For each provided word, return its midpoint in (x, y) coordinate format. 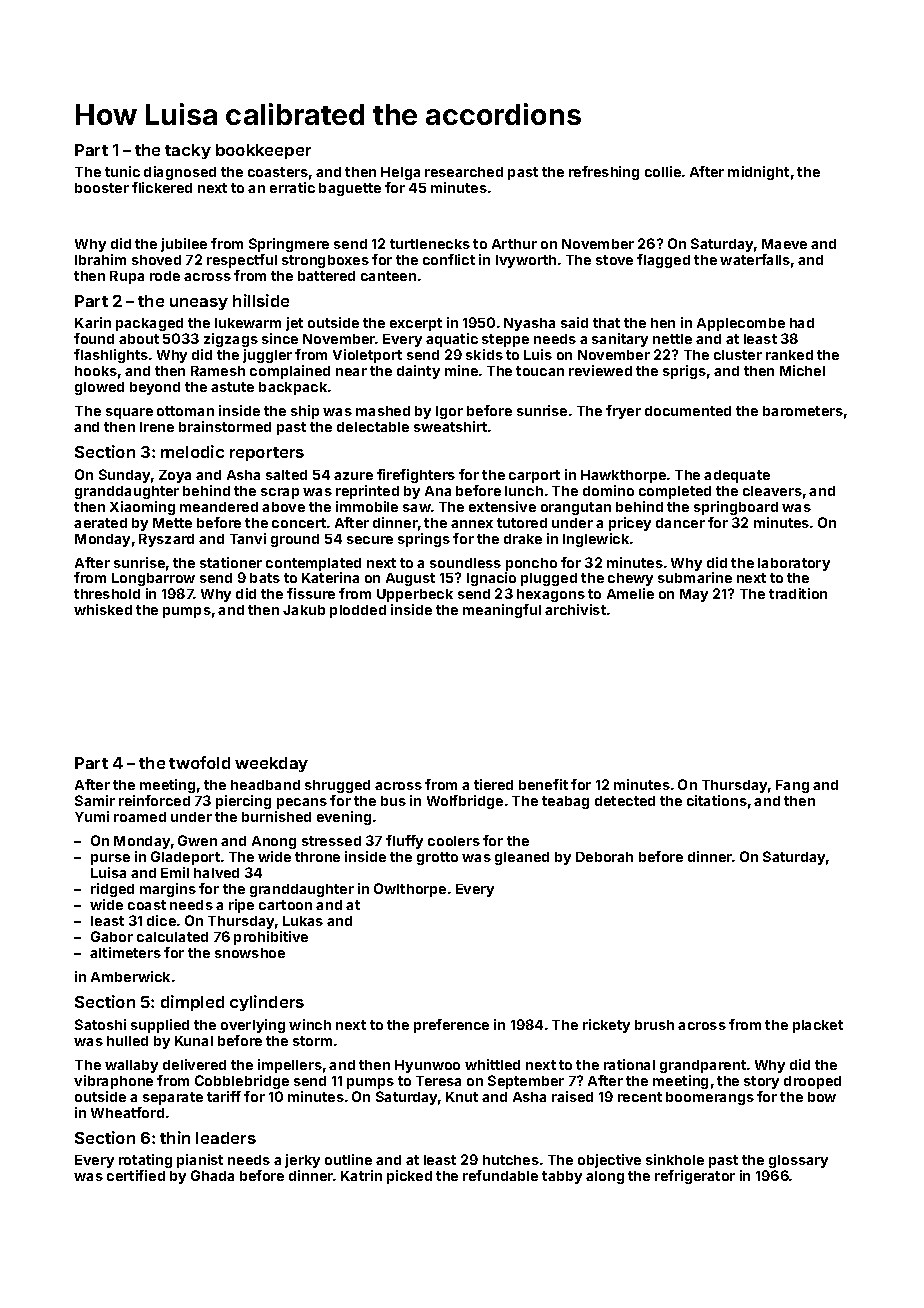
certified (136, 1175)
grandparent (703, 1066)
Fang (792, 786)
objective (609, 1161)
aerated (100, 523)
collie (663, 171)
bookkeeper (263, 151)
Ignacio (491, 579)
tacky (188, 151)
